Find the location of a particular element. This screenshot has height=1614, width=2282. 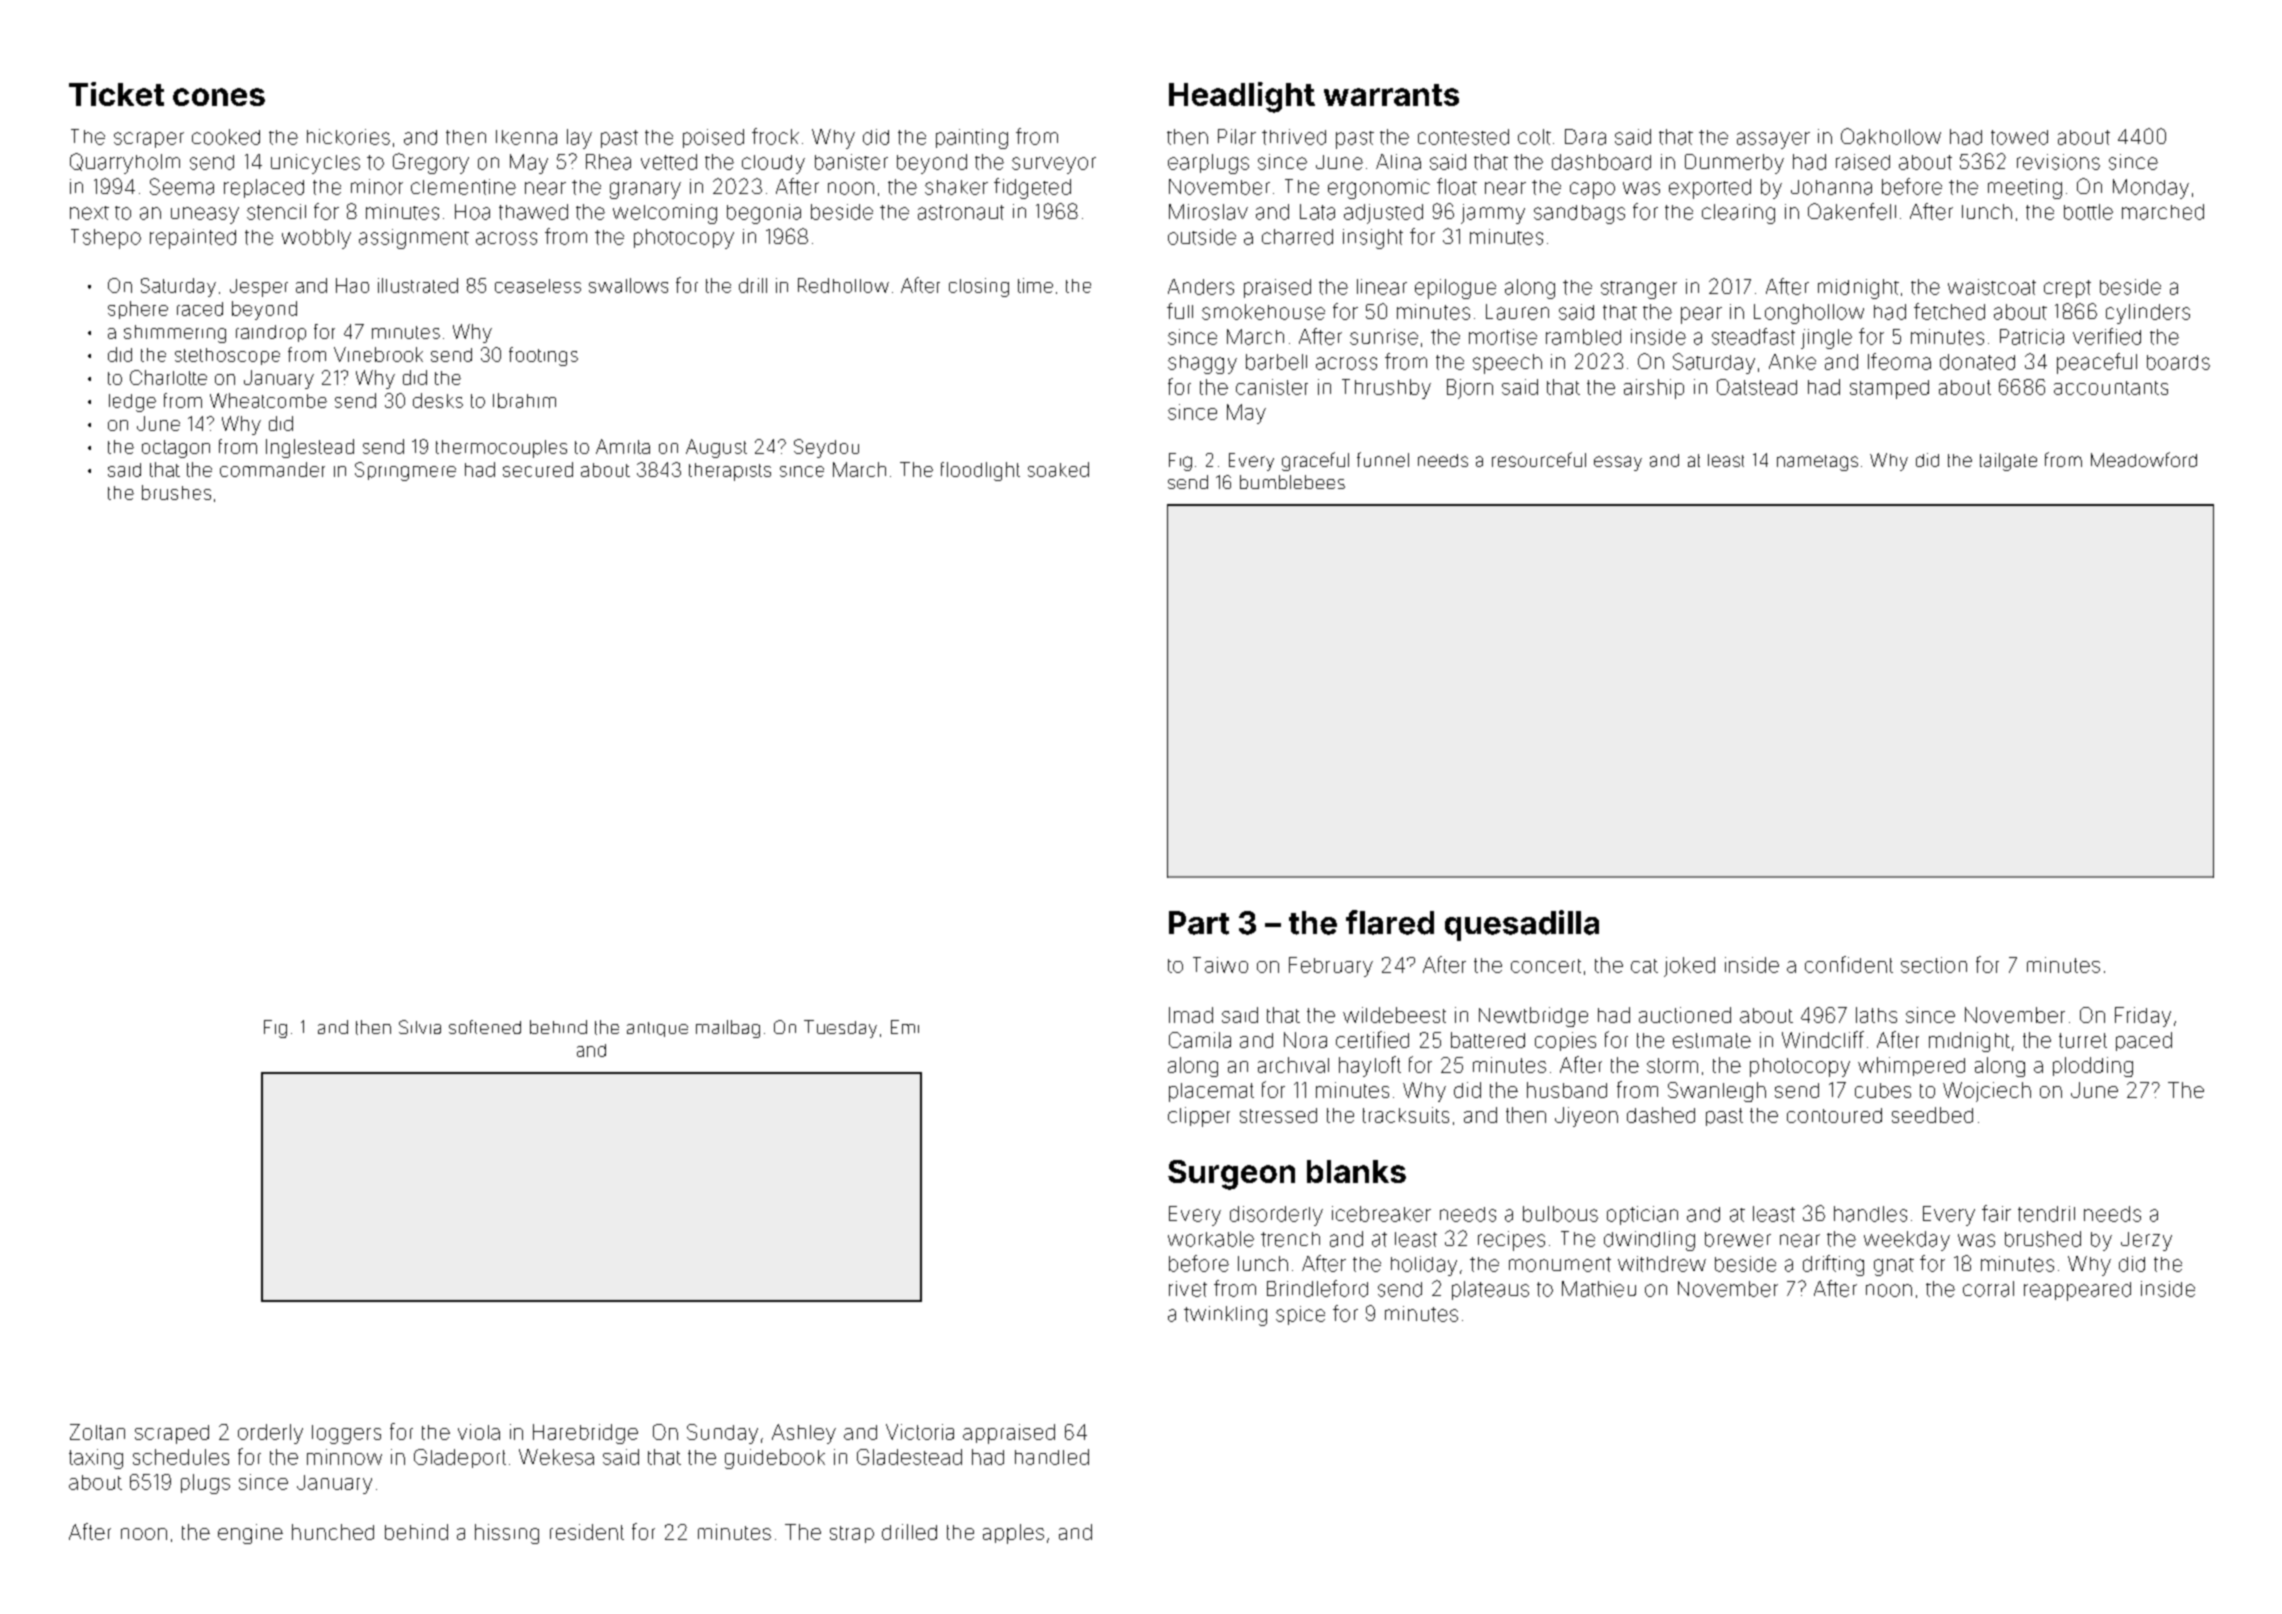

Harebridge is located at coordinates (585, 1434).
